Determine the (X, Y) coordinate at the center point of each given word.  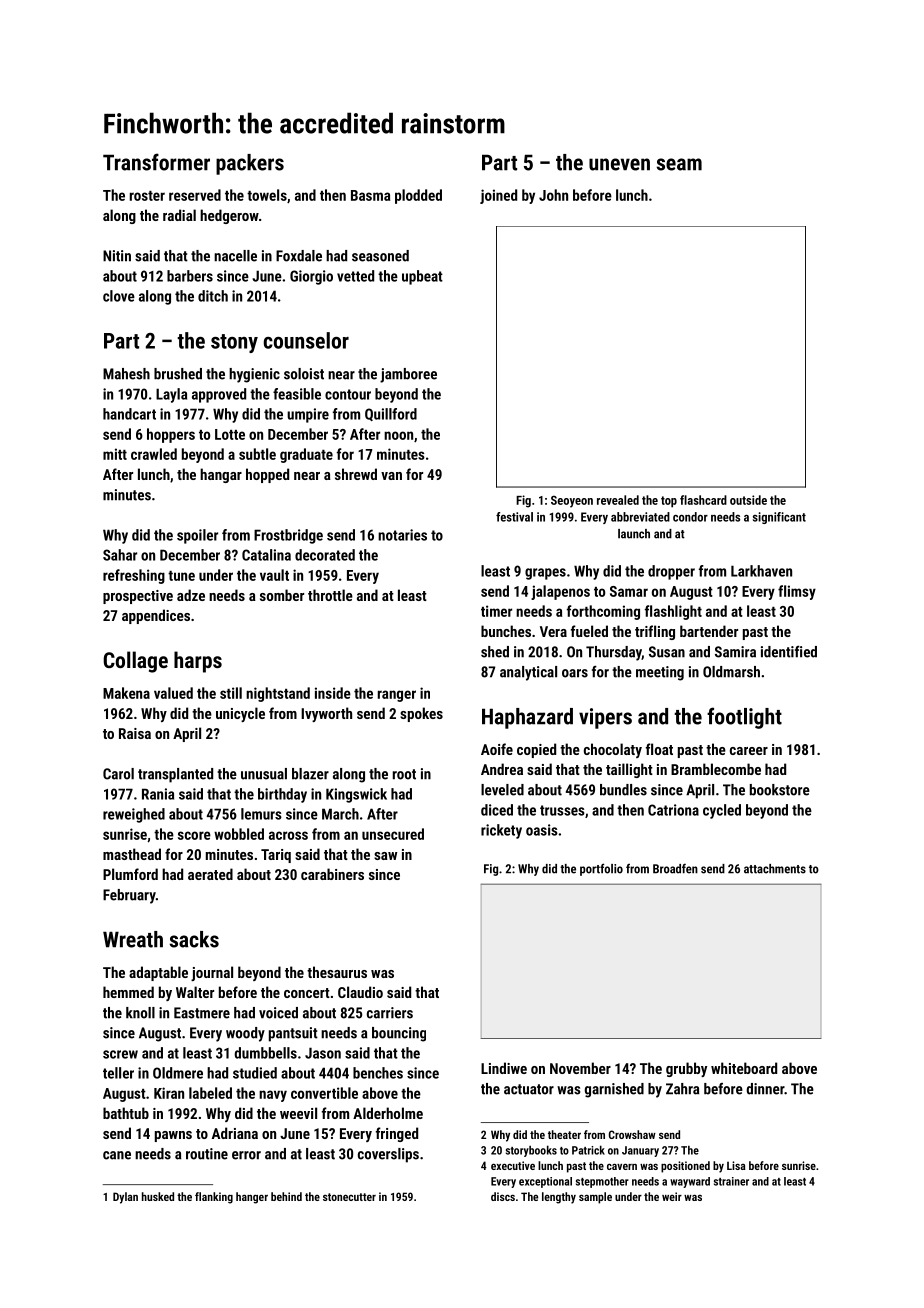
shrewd (356, 474)
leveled (502, 790)
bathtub (126, 1113)
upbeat (422, 277)
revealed (618, 500)
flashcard (703, 500)
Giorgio (311, 277)
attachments (775, 869)
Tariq (276, 856)
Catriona (673, 810)
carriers (390, 1013)
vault (274, 575)
